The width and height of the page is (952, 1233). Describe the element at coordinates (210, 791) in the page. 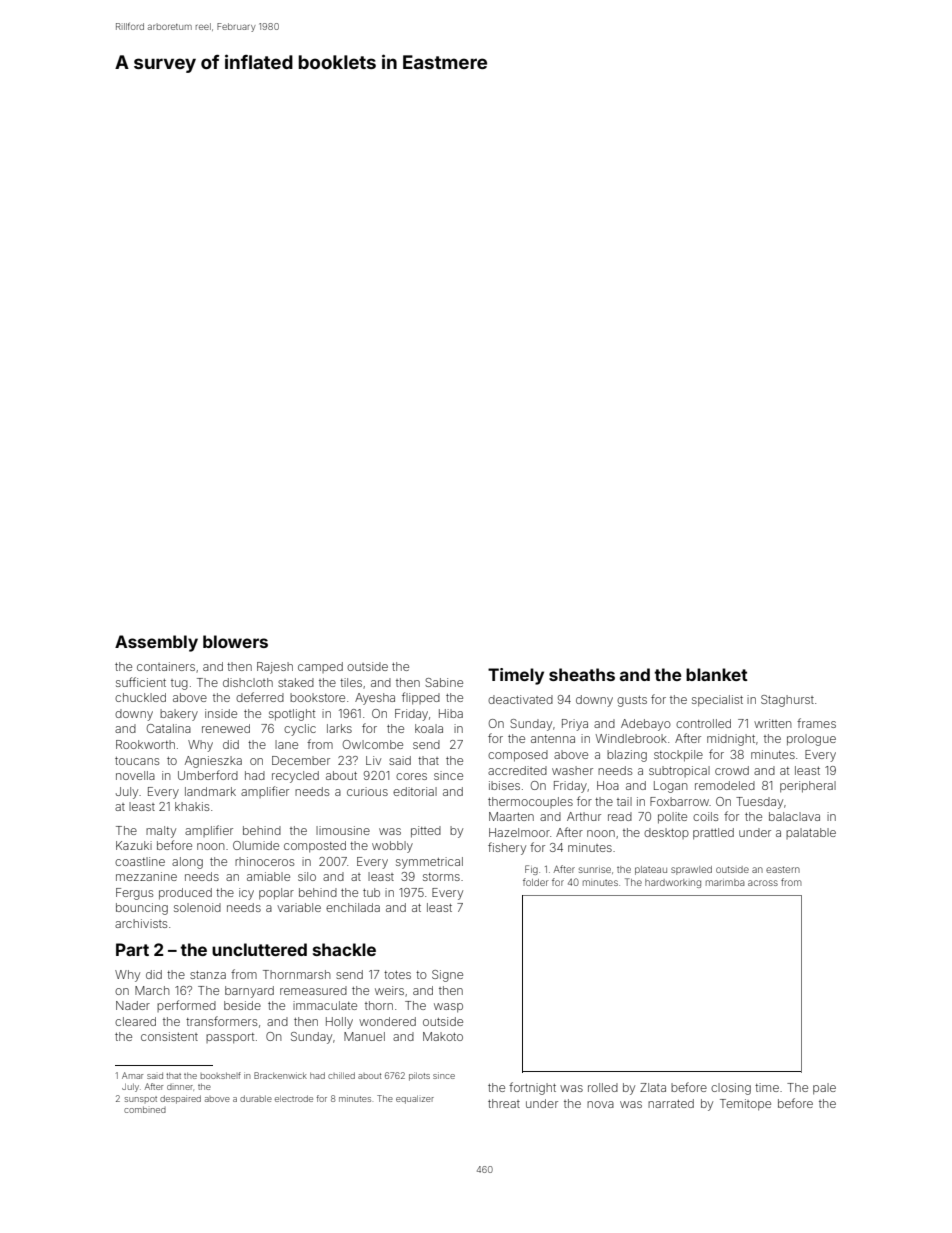

I see `landmark` at that location.
